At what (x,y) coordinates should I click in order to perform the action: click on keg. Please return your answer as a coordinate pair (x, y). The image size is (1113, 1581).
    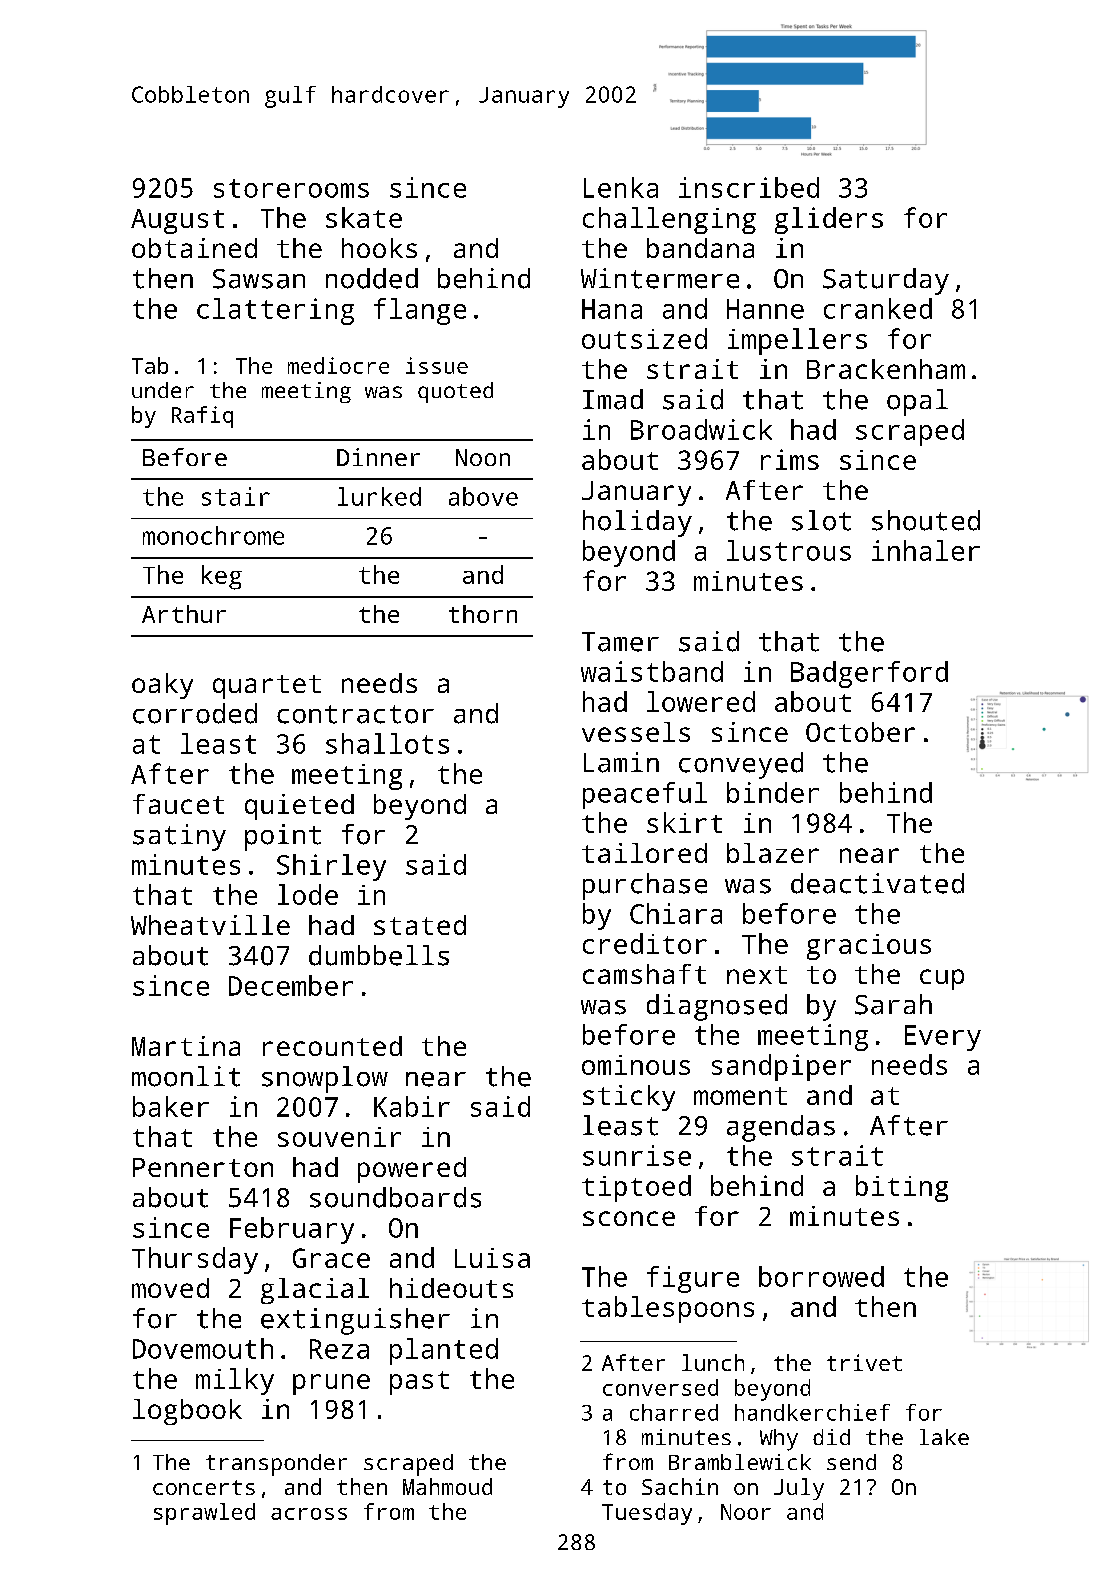
    Looking at the image, I should click on (222, 577).
